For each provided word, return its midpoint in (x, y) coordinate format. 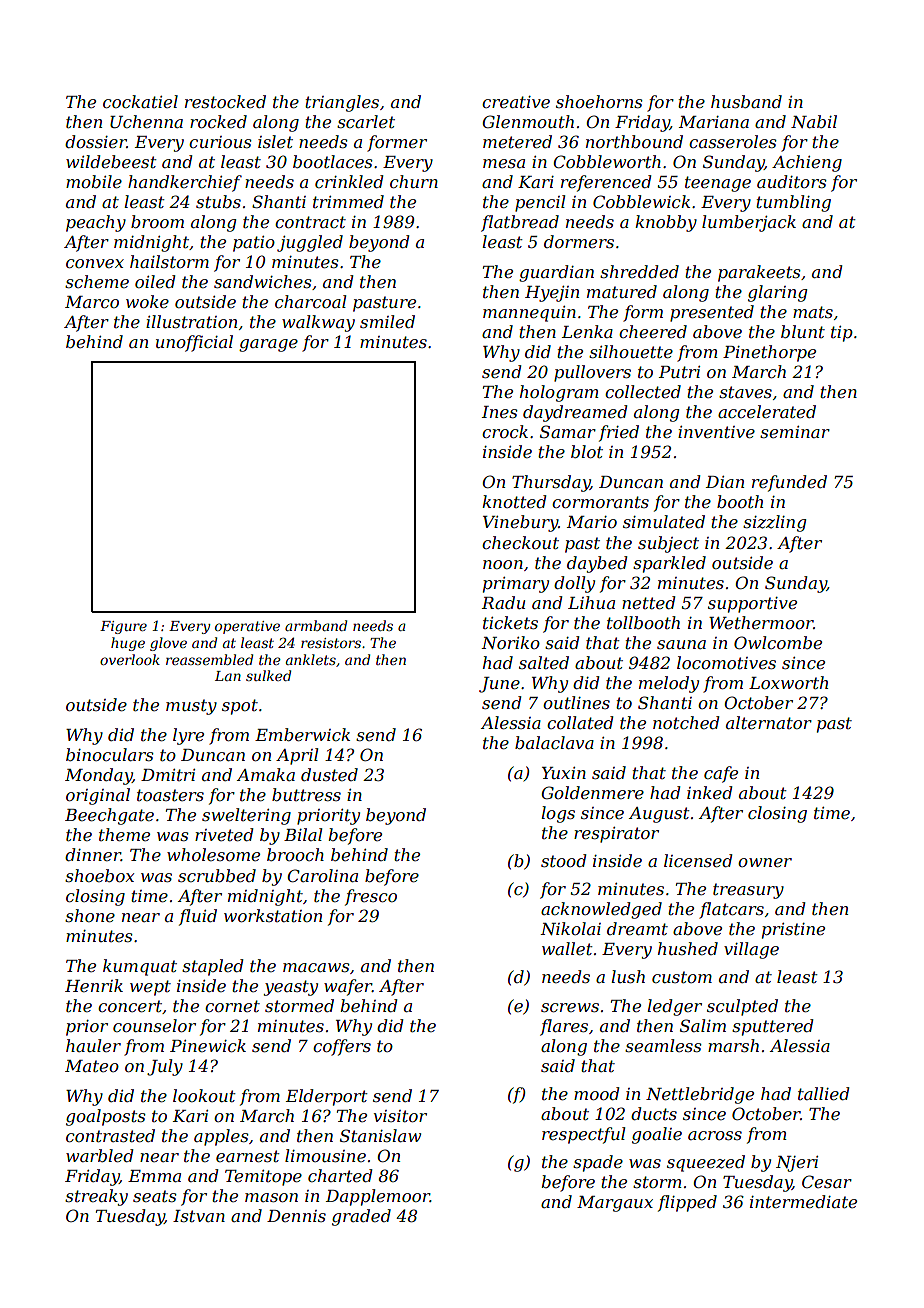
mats (813, 312)
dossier (96, 141)
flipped (687, 1203)
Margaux (615, 1204)
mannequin (529, 314)
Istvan (199, 1216)
